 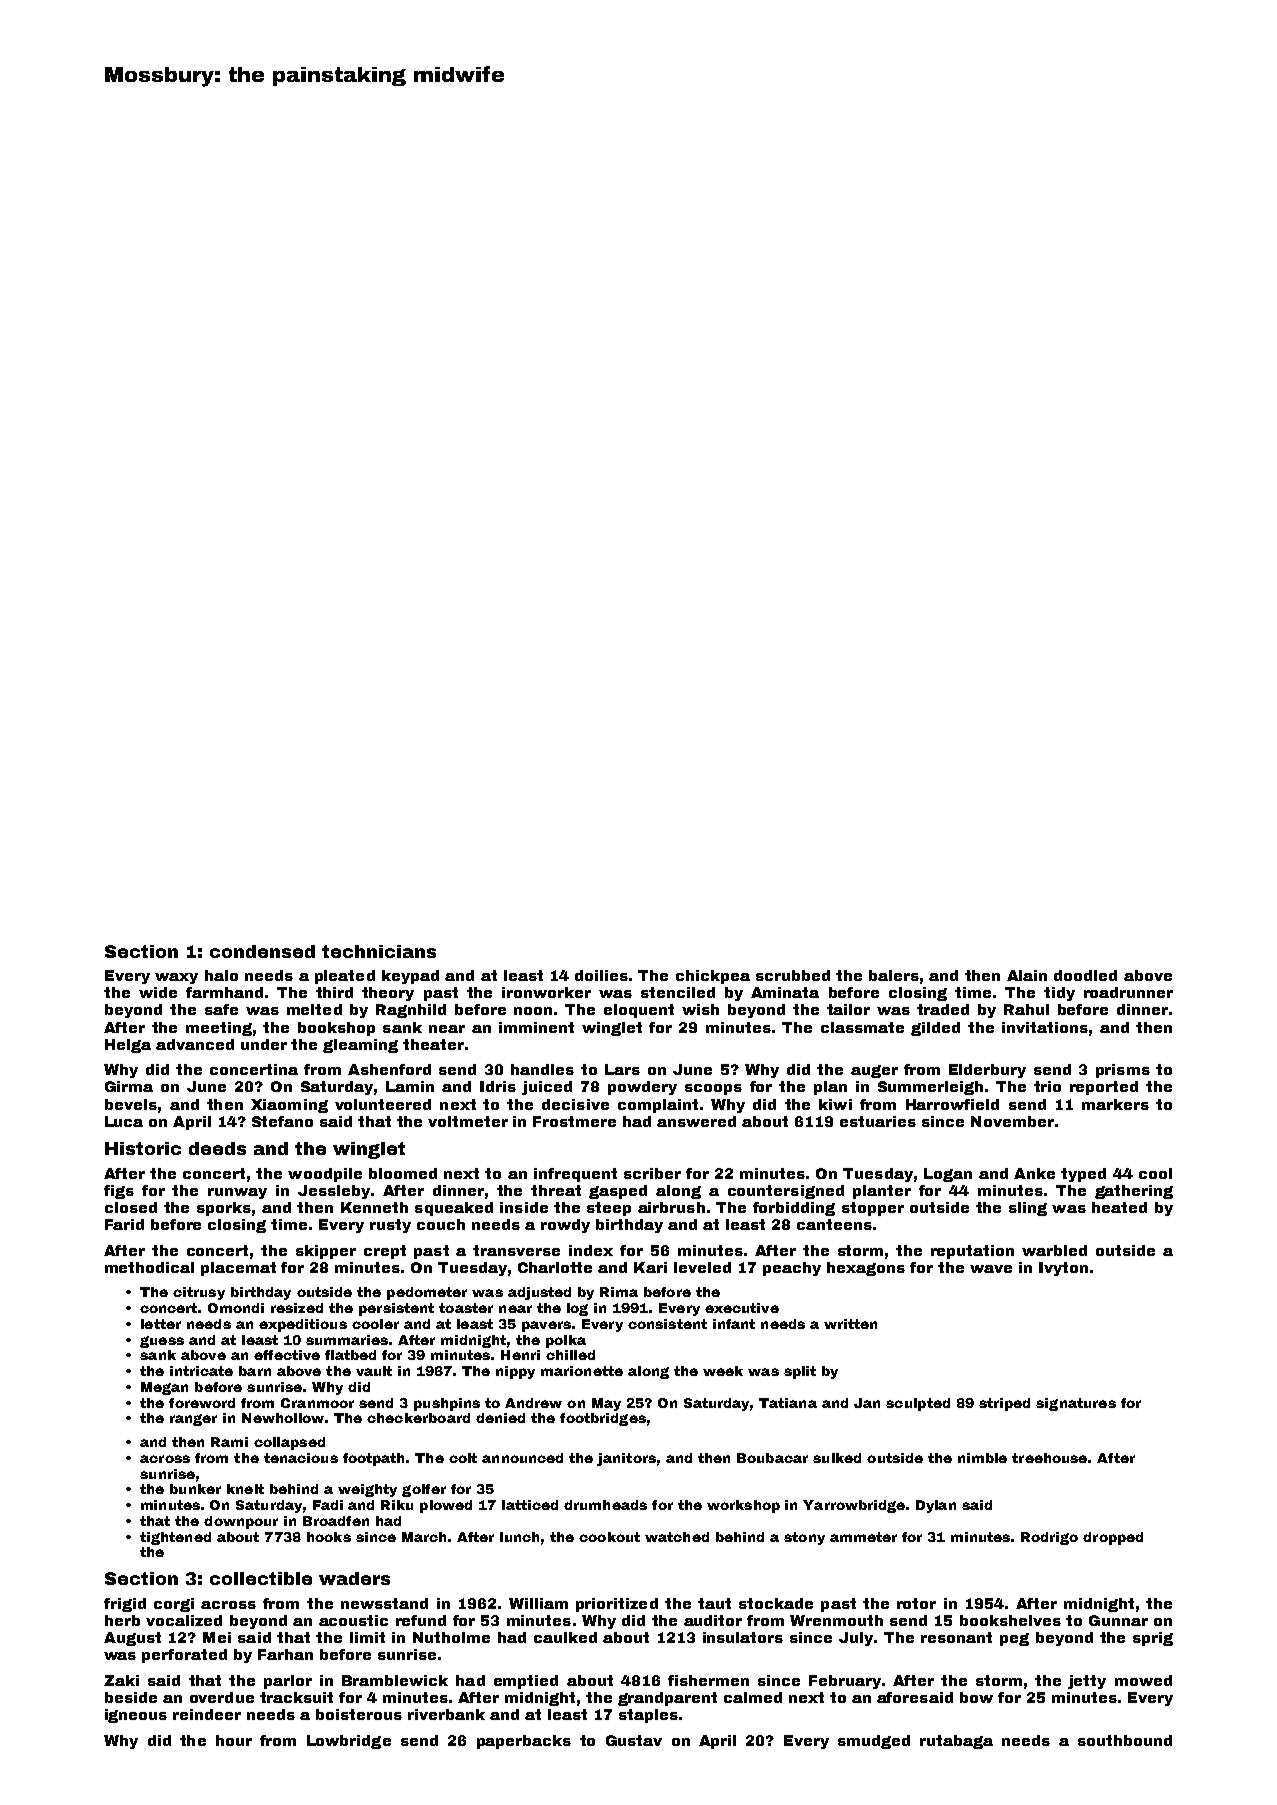 What do you see at coordinates (547, 1088) in the screenshot?
I see `juiced` at bounding box center [547, 1088].
